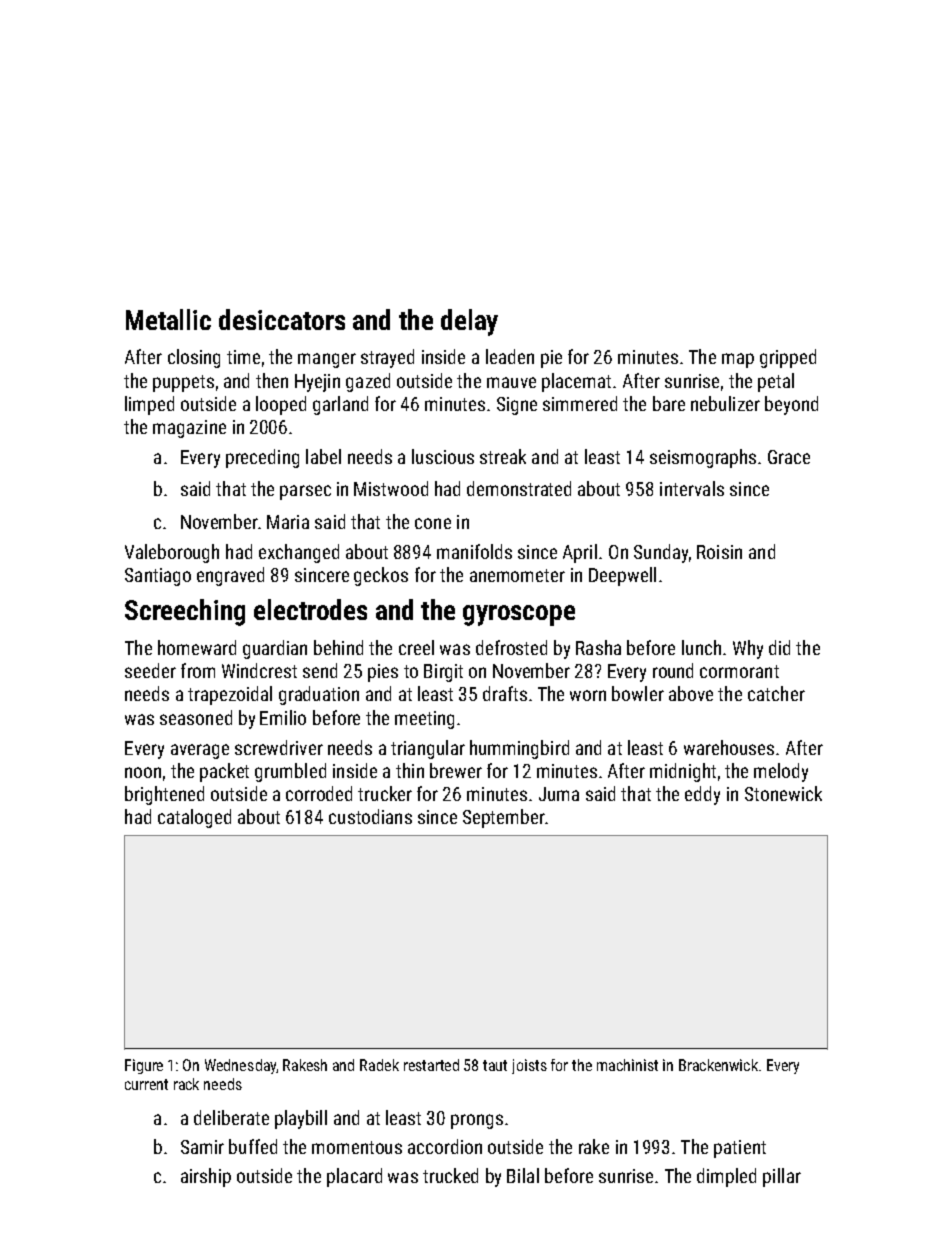 Image resolution: width=952 pixels, height=1233 pixels. What do you see at coordinates (323, 456) in the screenshot?
I see `label` at bounding box center [323, 456].
